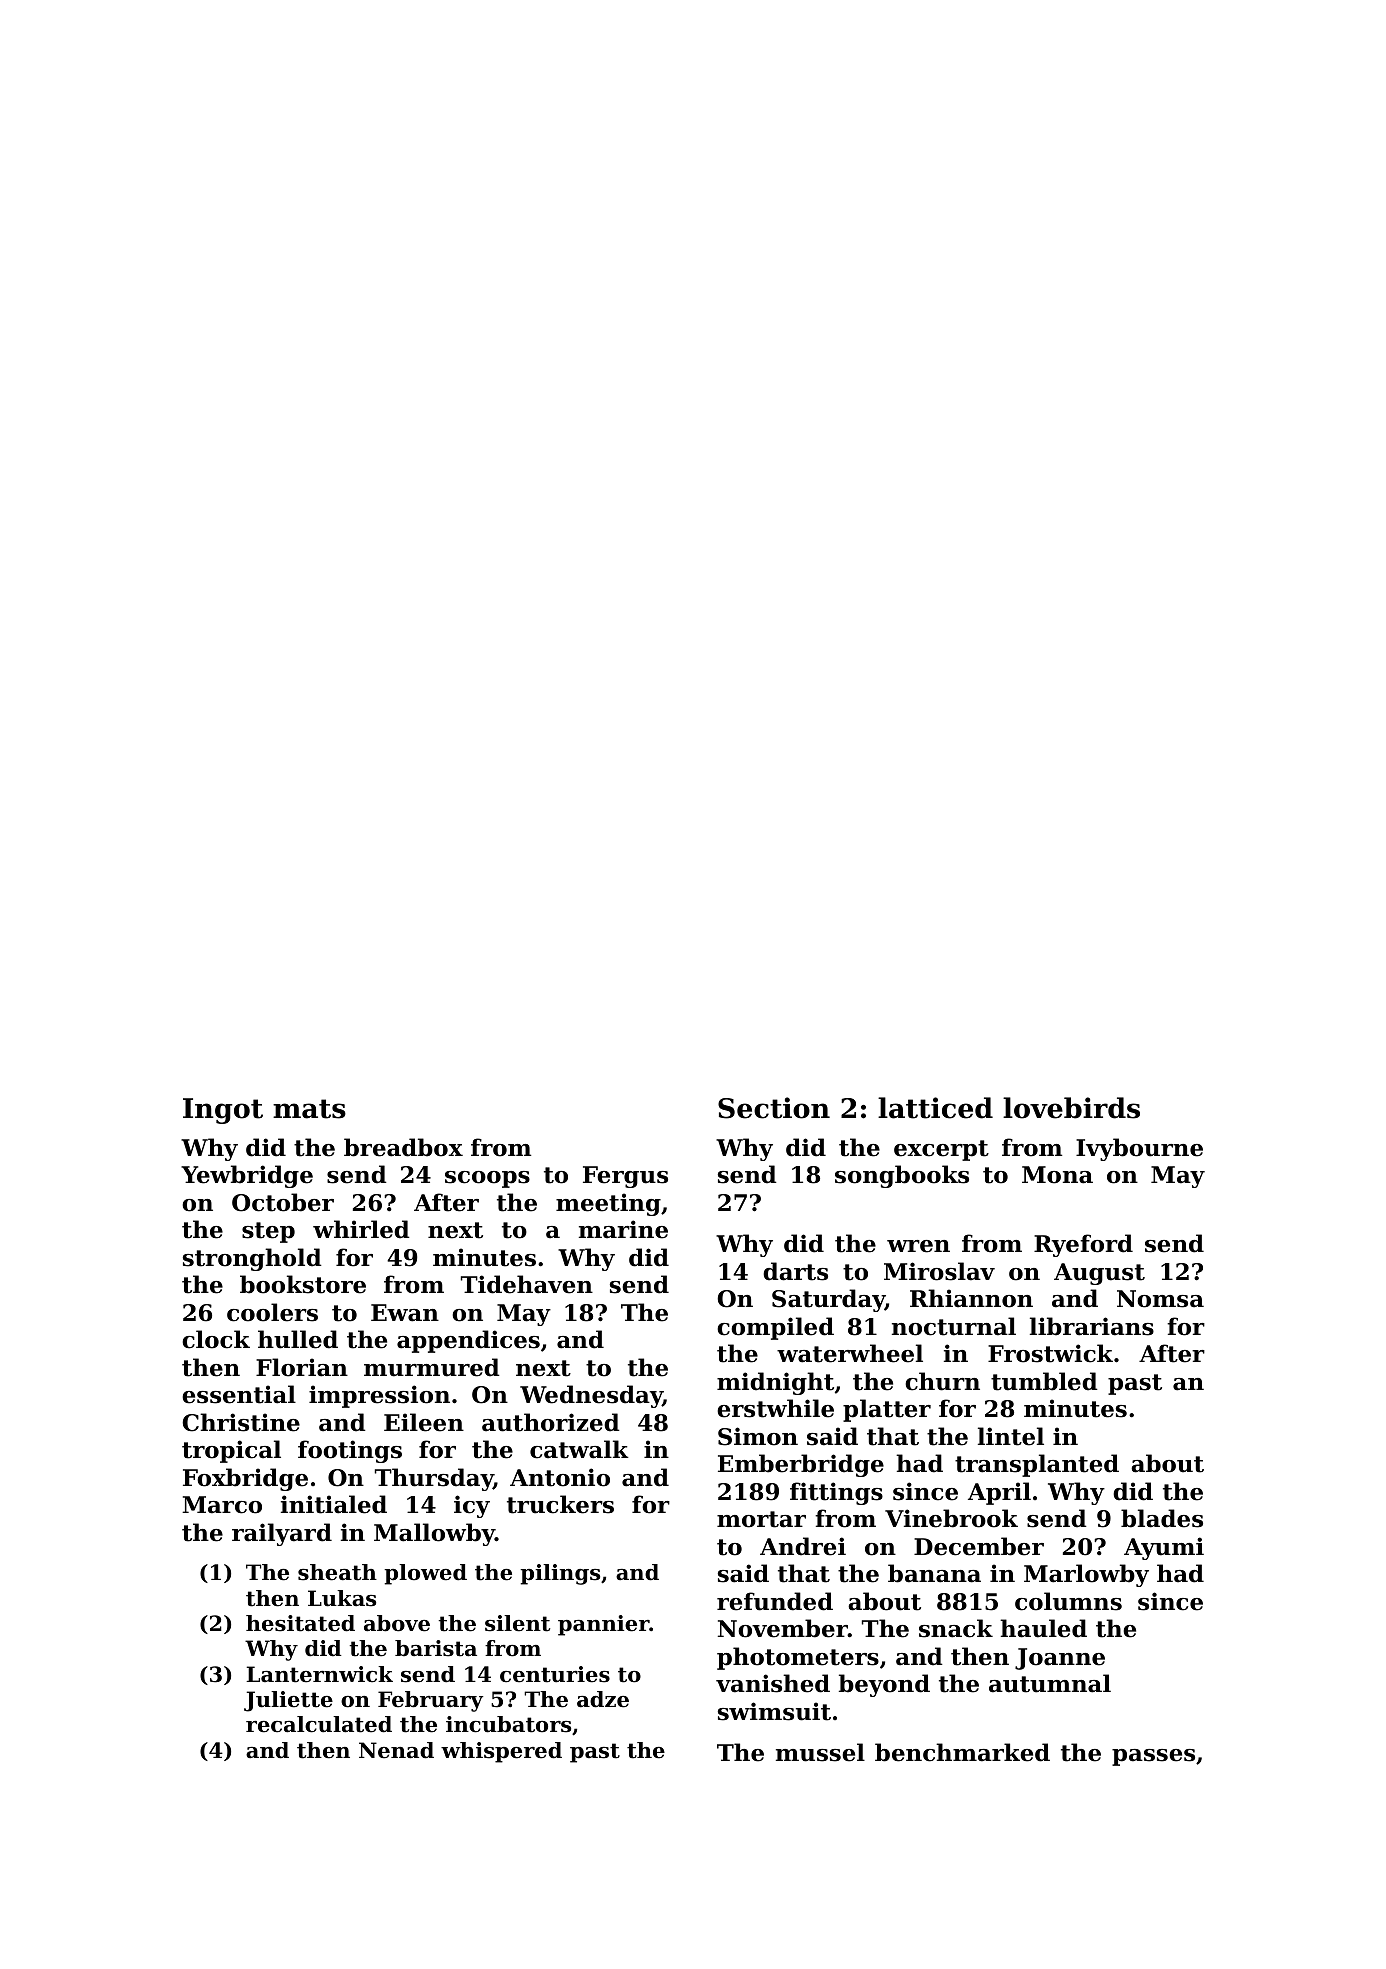  I want to click on hauled, so click(1043, 1628).
